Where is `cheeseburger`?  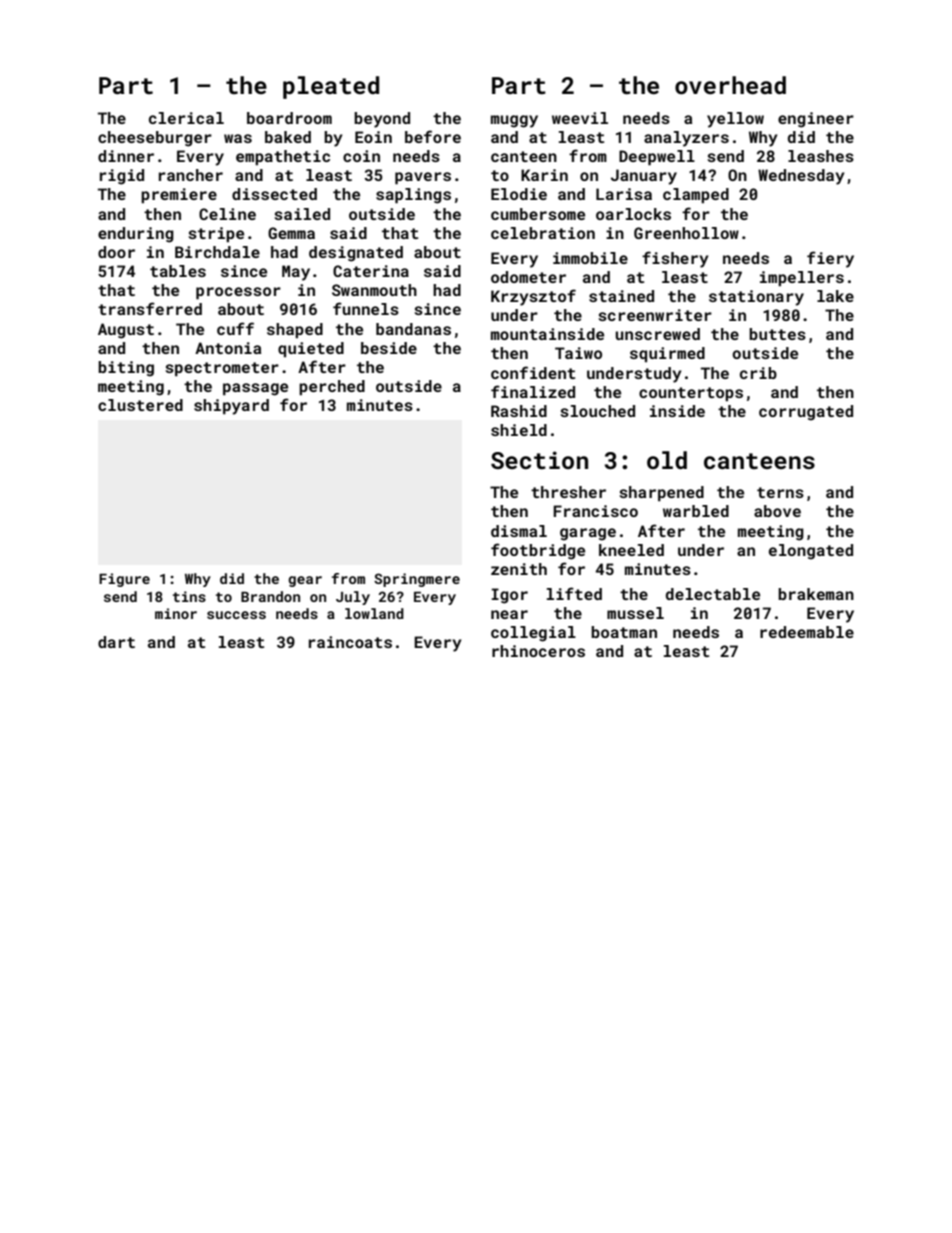
cheeseburger is located at coordinates (155, 139).
